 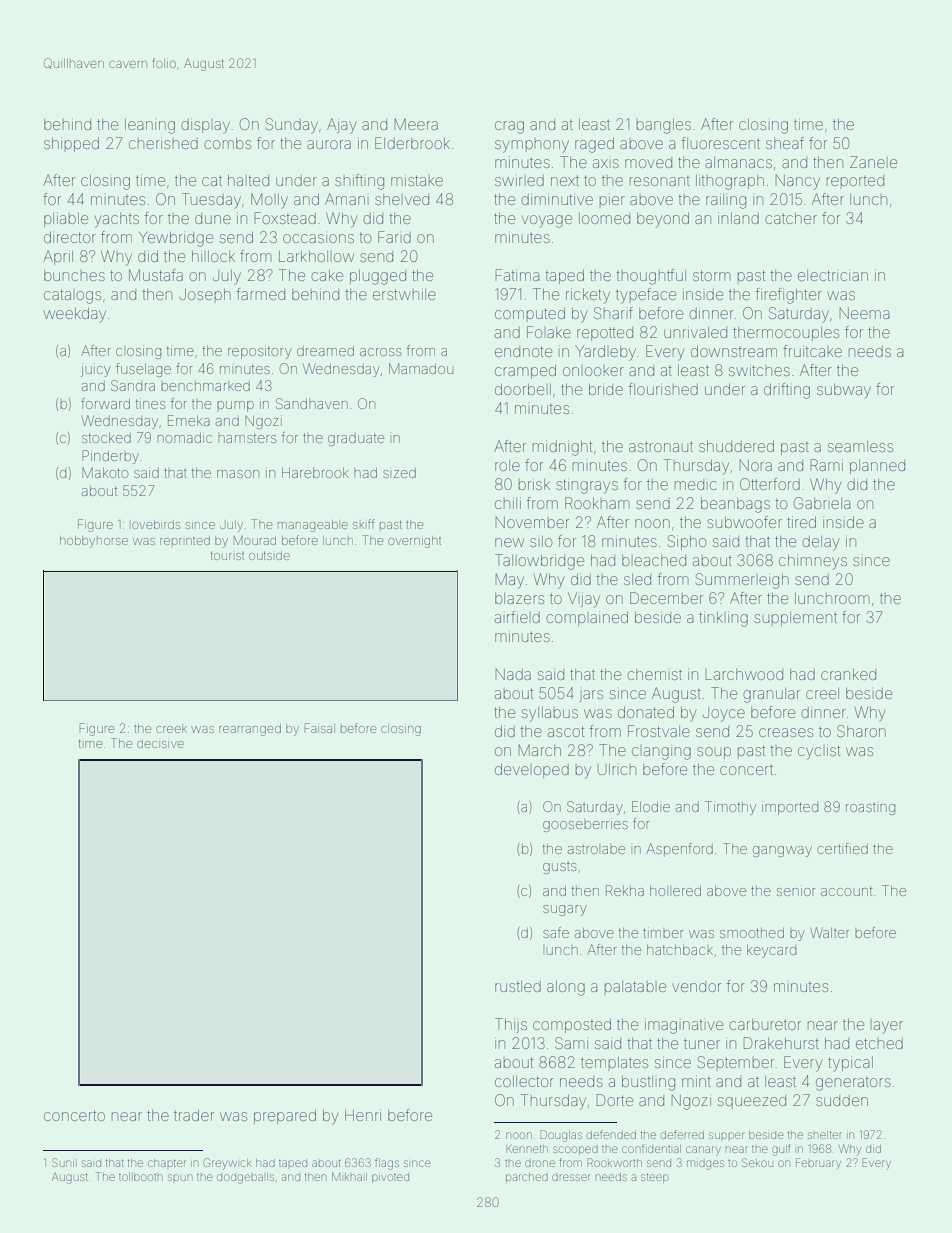 I want to click on nomadic, so click(x=184, y=437).
